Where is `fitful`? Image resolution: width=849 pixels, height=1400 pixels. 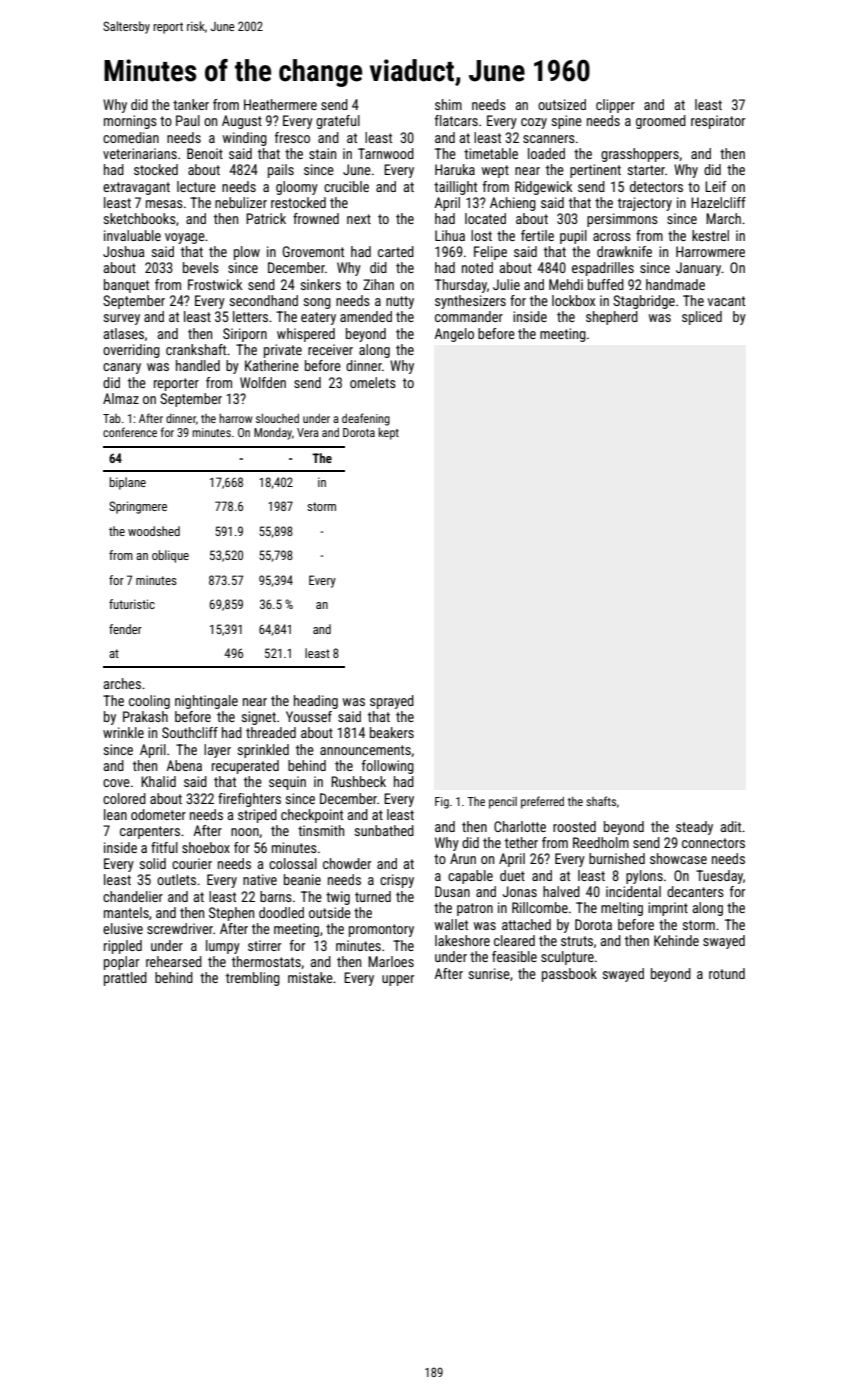
fitful is located at coordinates (164, 847).
